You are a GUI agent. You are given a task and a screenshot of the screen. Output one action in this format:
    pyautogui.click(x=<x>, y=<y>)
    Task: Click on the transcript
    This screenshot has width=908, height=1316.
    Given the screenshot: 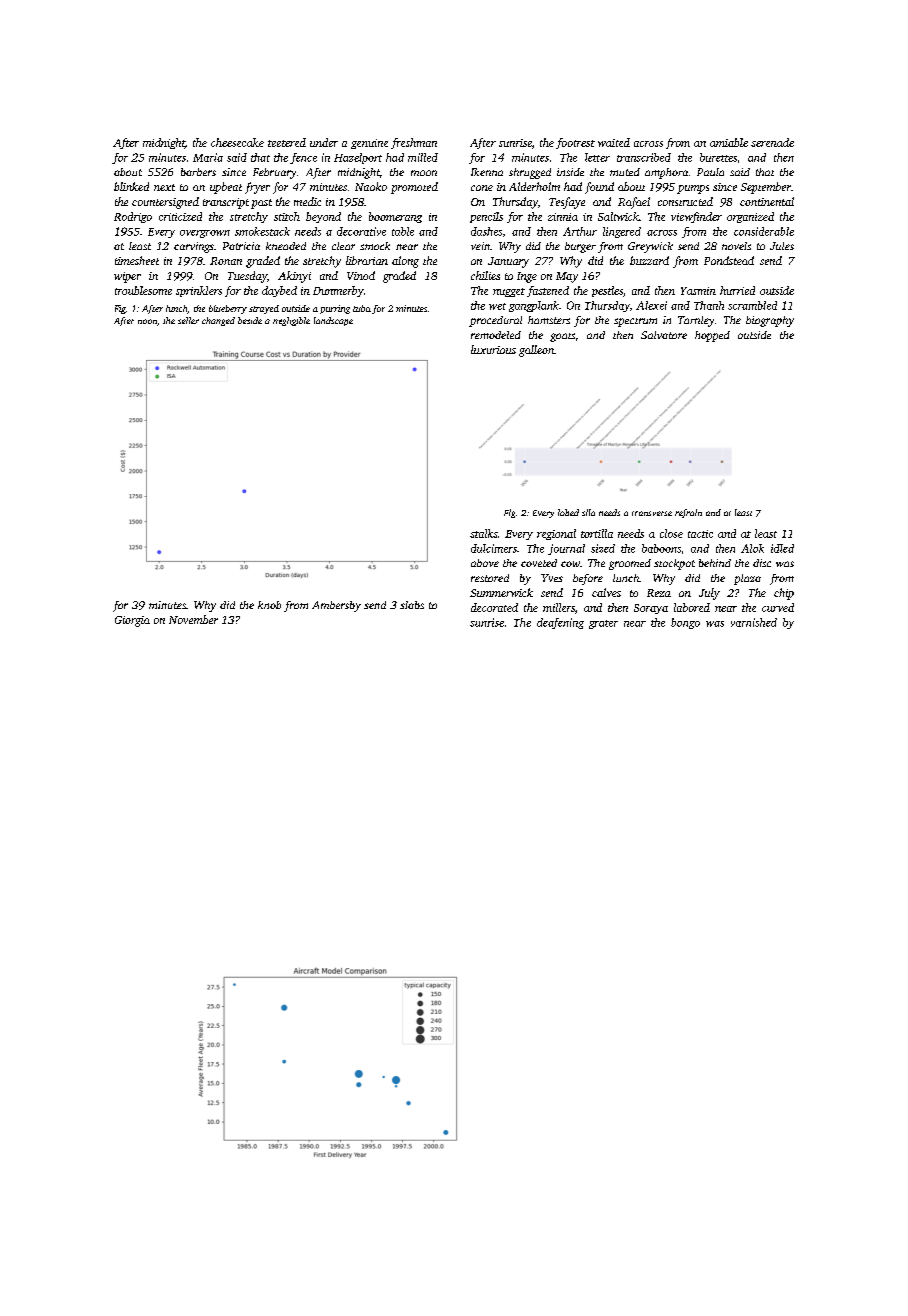 What is the action you would take?
    pyautogui.click(x=226, y=203)
